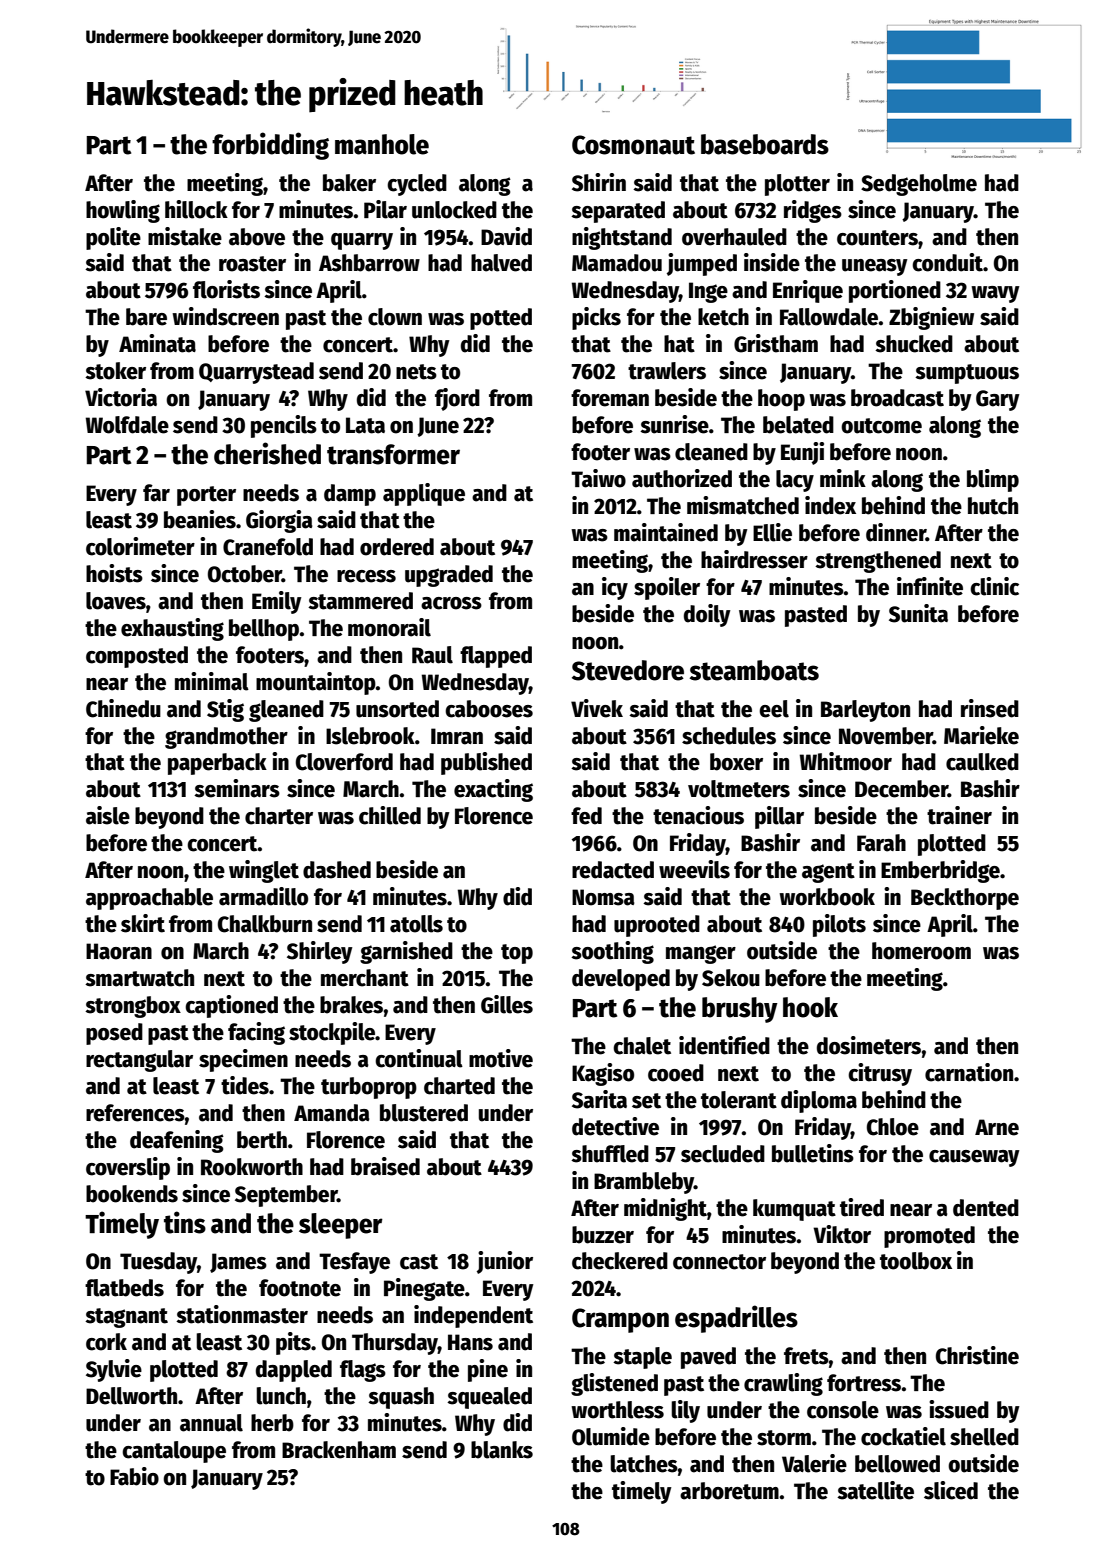 This image has width=1105, height=1563. What do you see at coordinates (406, 952) in the image?
I see `garnished` at bounding box center [406, 952].
